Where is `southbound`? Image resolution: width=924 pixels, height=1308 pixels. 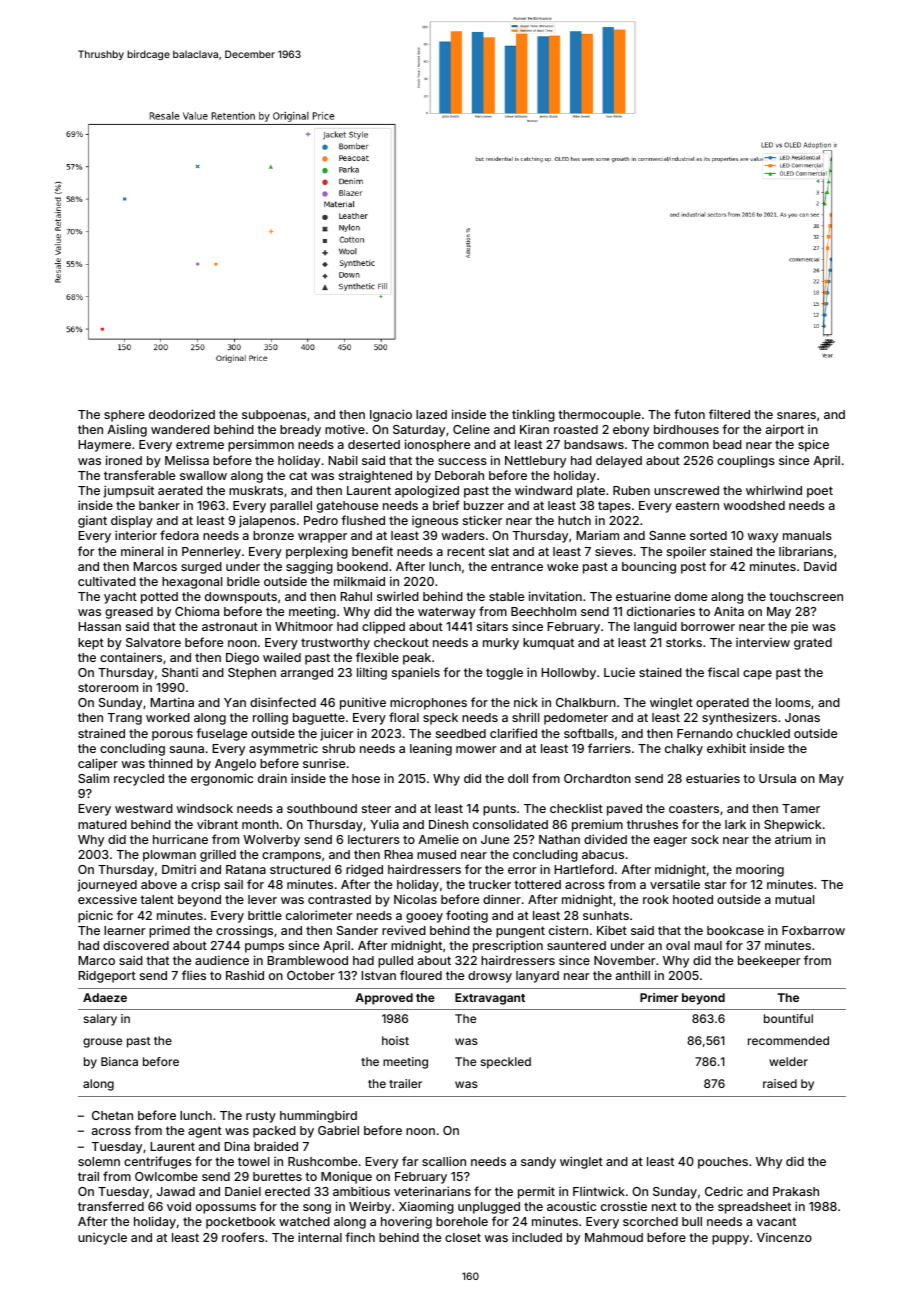
southbound is located at coordinates (322, 808).
